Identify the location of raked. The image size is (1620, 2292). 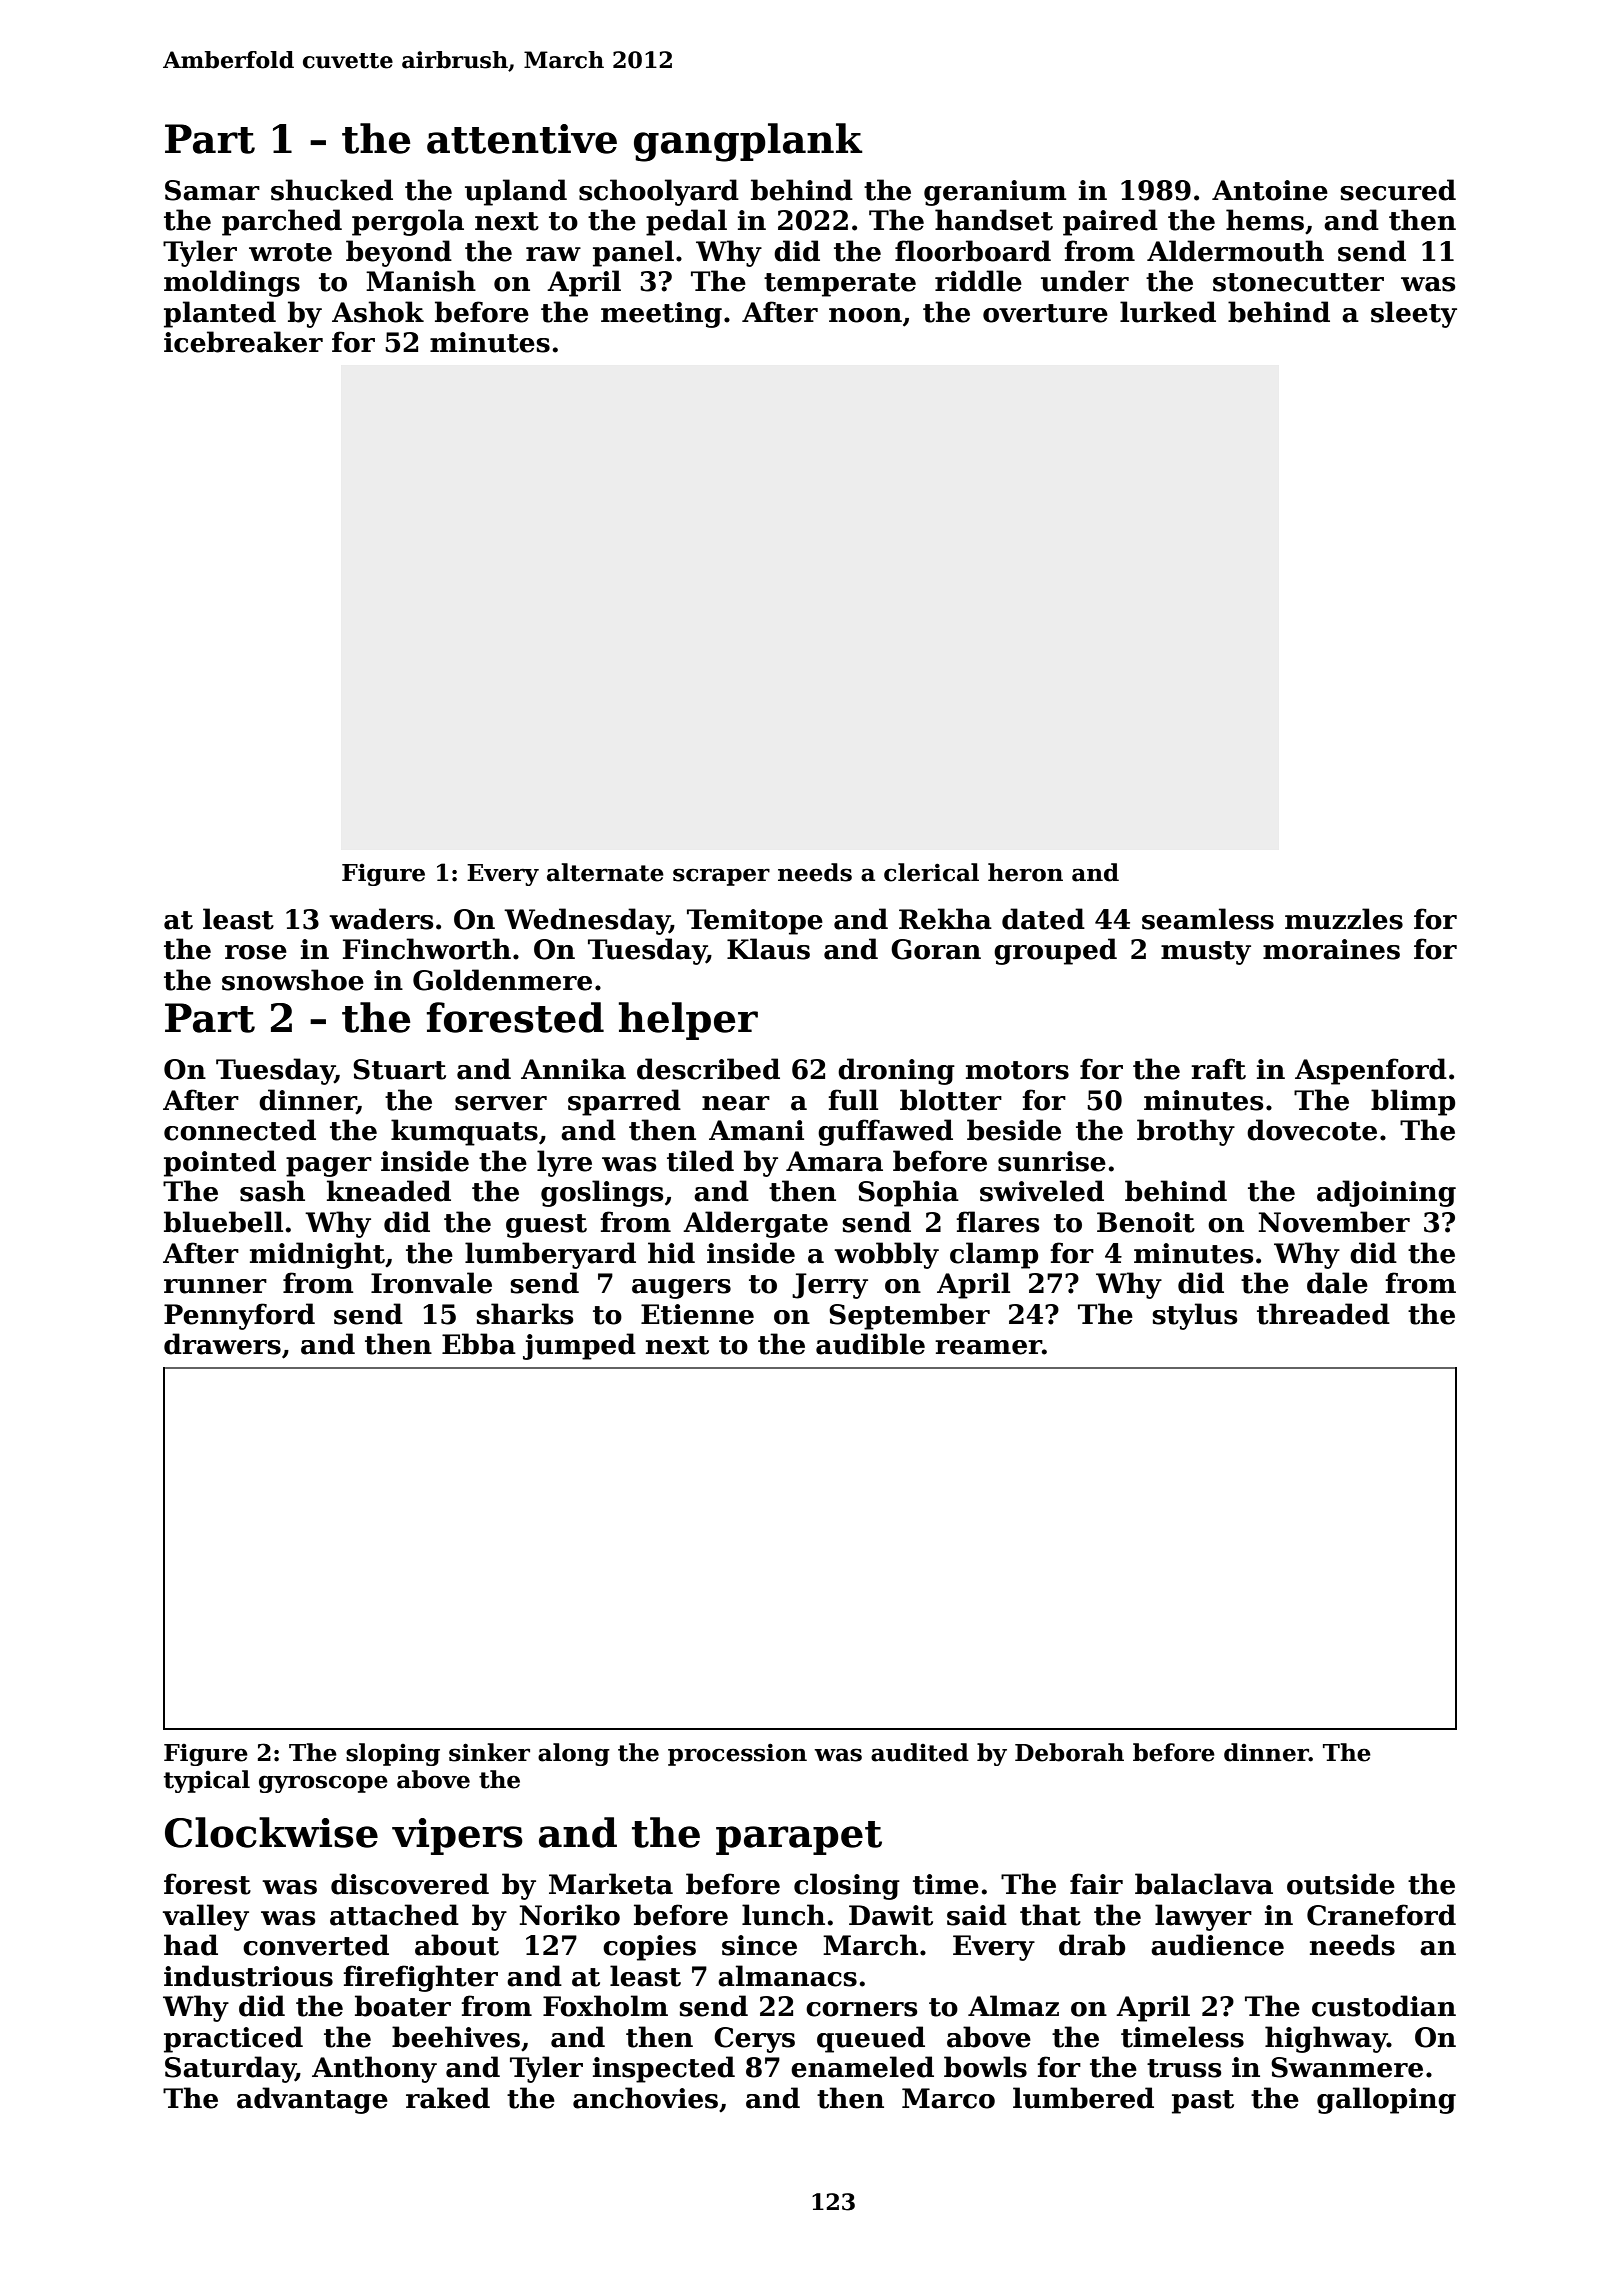
(448, 2098).
